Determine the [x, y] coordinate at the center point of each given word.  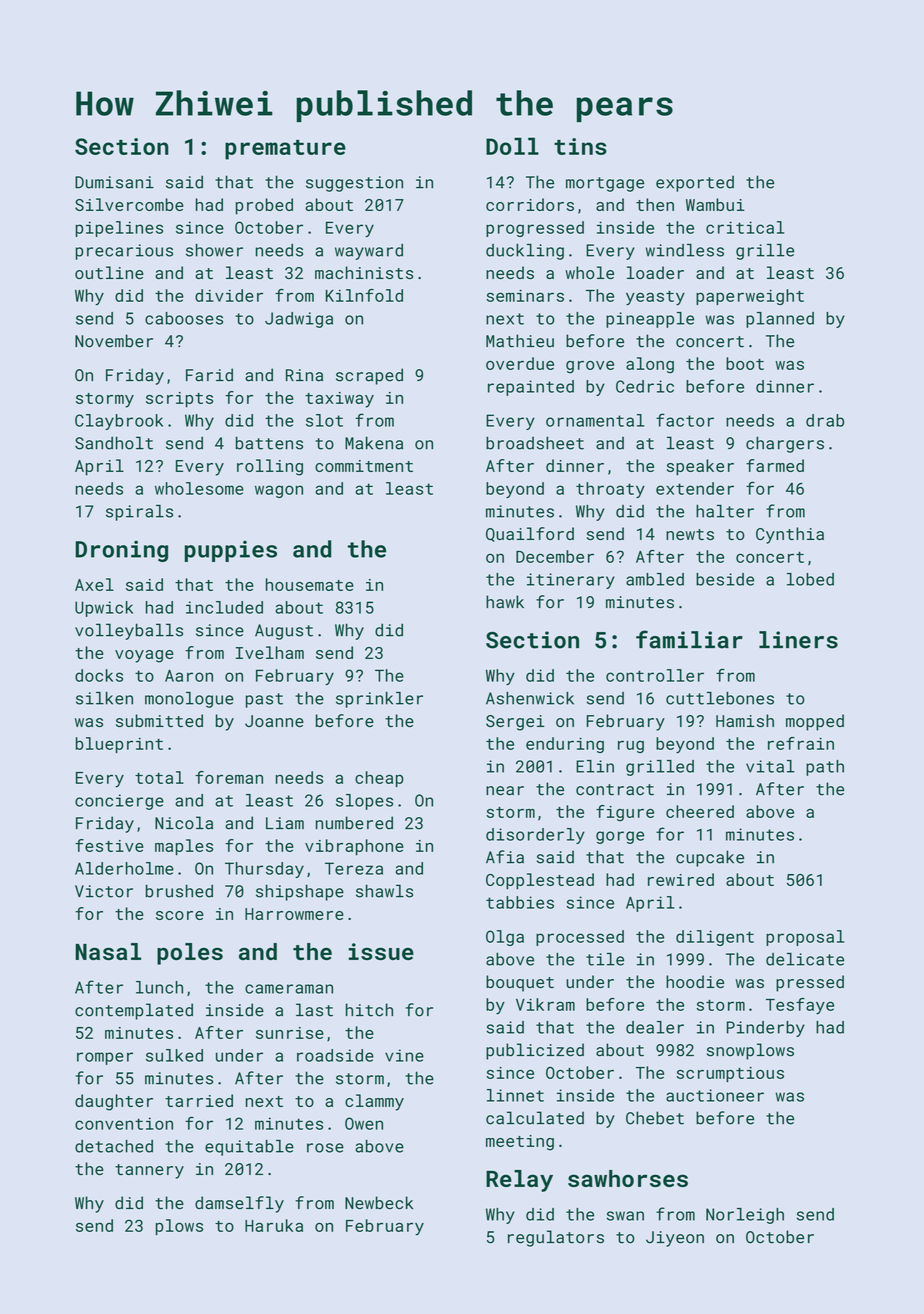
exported [695, 184]
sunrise [290, 1033]
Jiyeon [675, 1239]
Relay [519, 1181]
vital [770, 766]
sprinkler [379, 700]
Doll [512, 146]
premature [285, 150]
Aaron [189, 675]
